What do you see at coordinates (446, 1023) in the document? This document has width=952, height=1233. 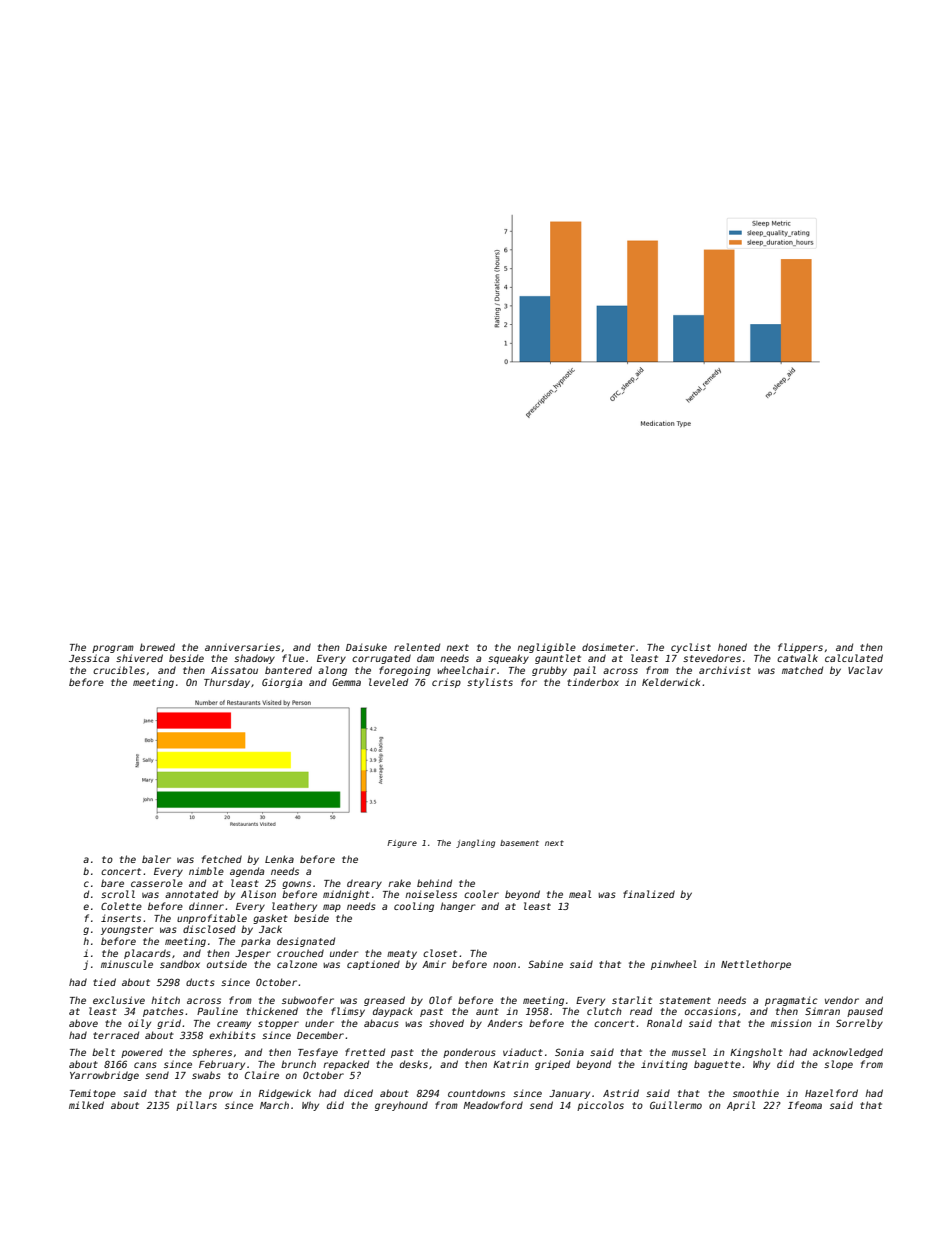 I see `shoved` at bounding box center [446, 1023].
